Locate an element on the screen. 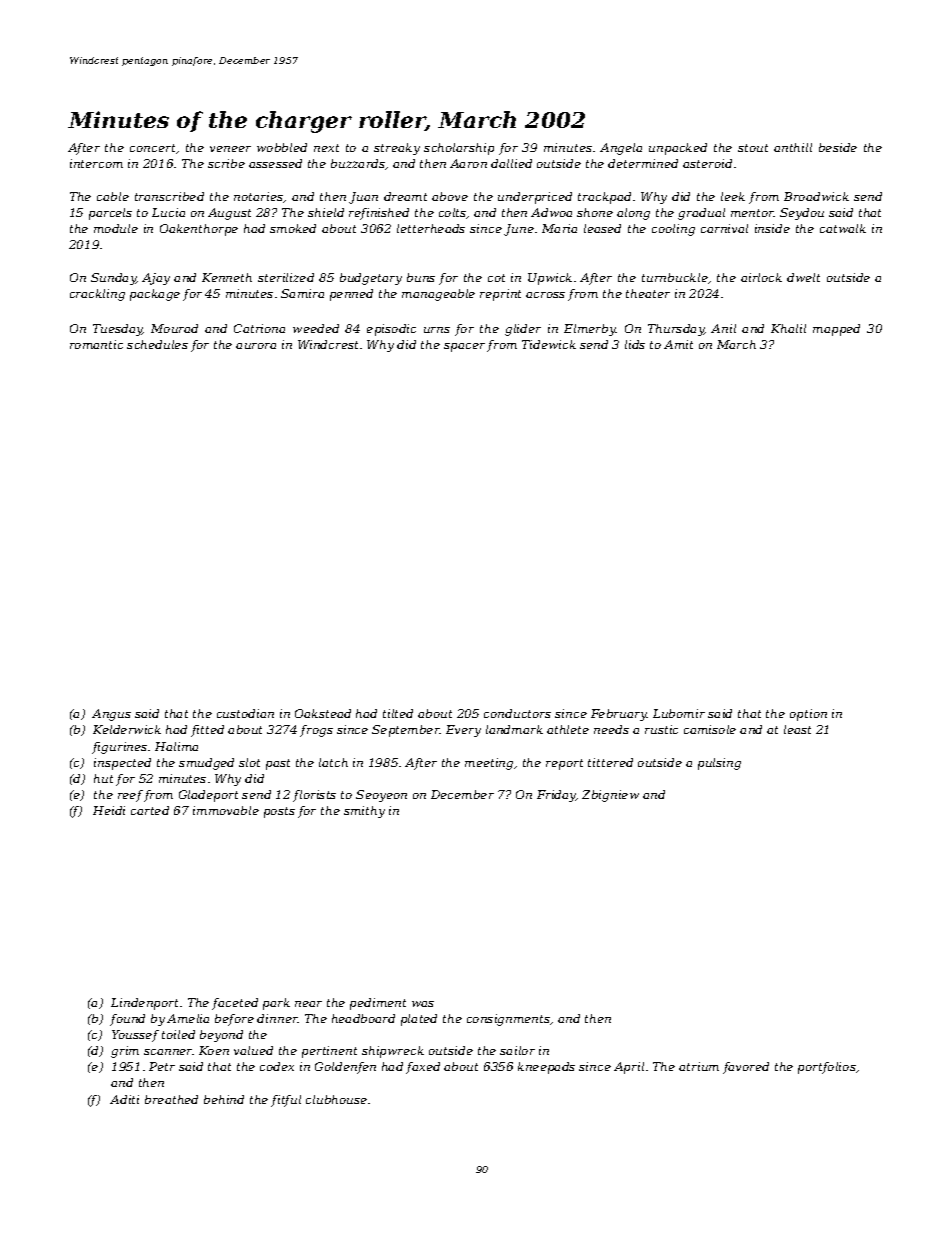 Image resolution: width=952 pixels, height=1233 pixels. was is located at coordinates (423, 1004).
